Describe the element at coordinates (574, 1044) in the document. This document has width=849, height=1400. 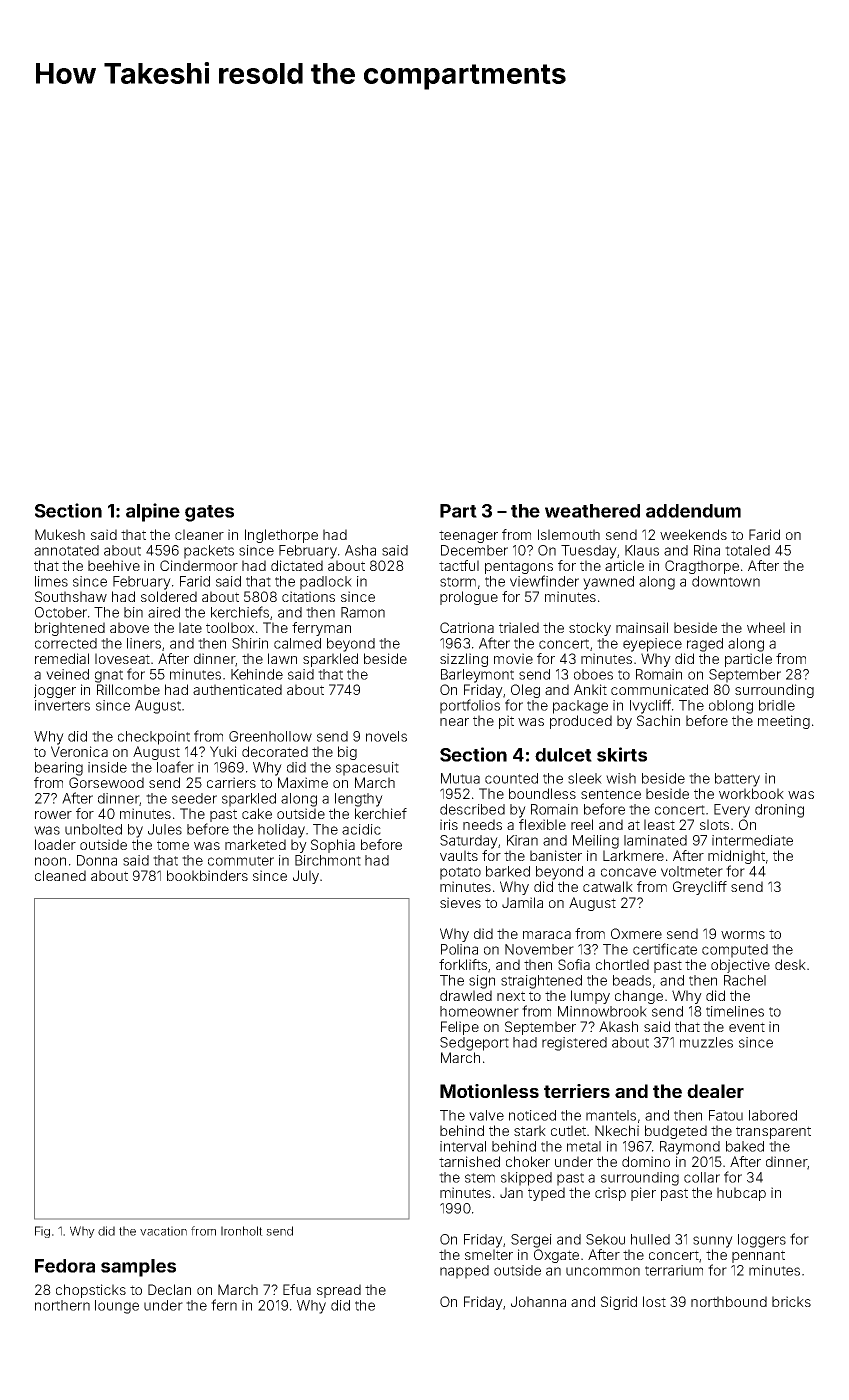
I see `registered` at that location.
